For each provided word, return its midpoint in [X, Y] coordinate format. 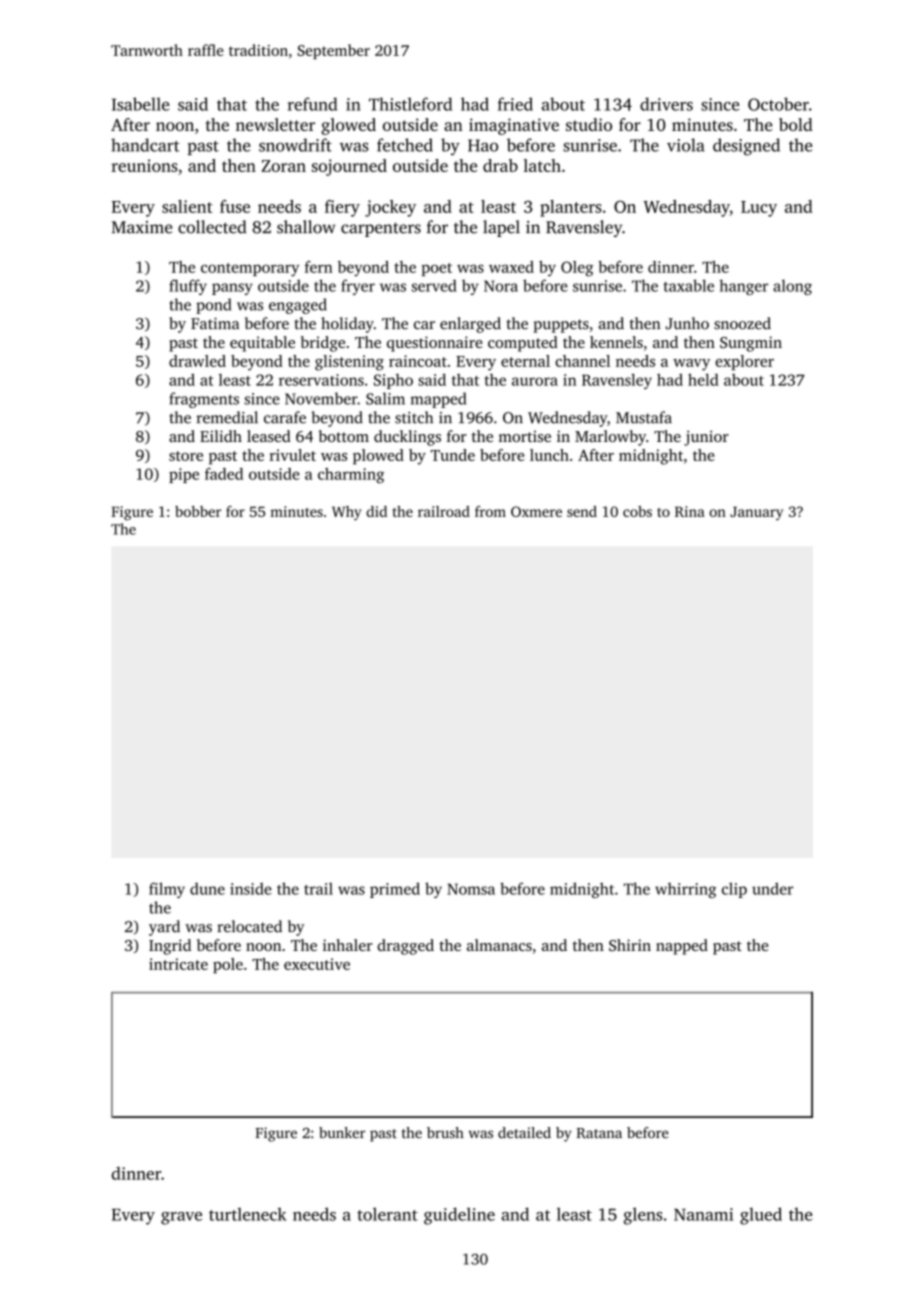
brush [445, 1132]
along [792, 287]
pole [228, 966]
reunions [144, 165]
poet [437, 269]
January [756, 513]
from [490, 511]
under [772, 888]
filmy [167, 890]
